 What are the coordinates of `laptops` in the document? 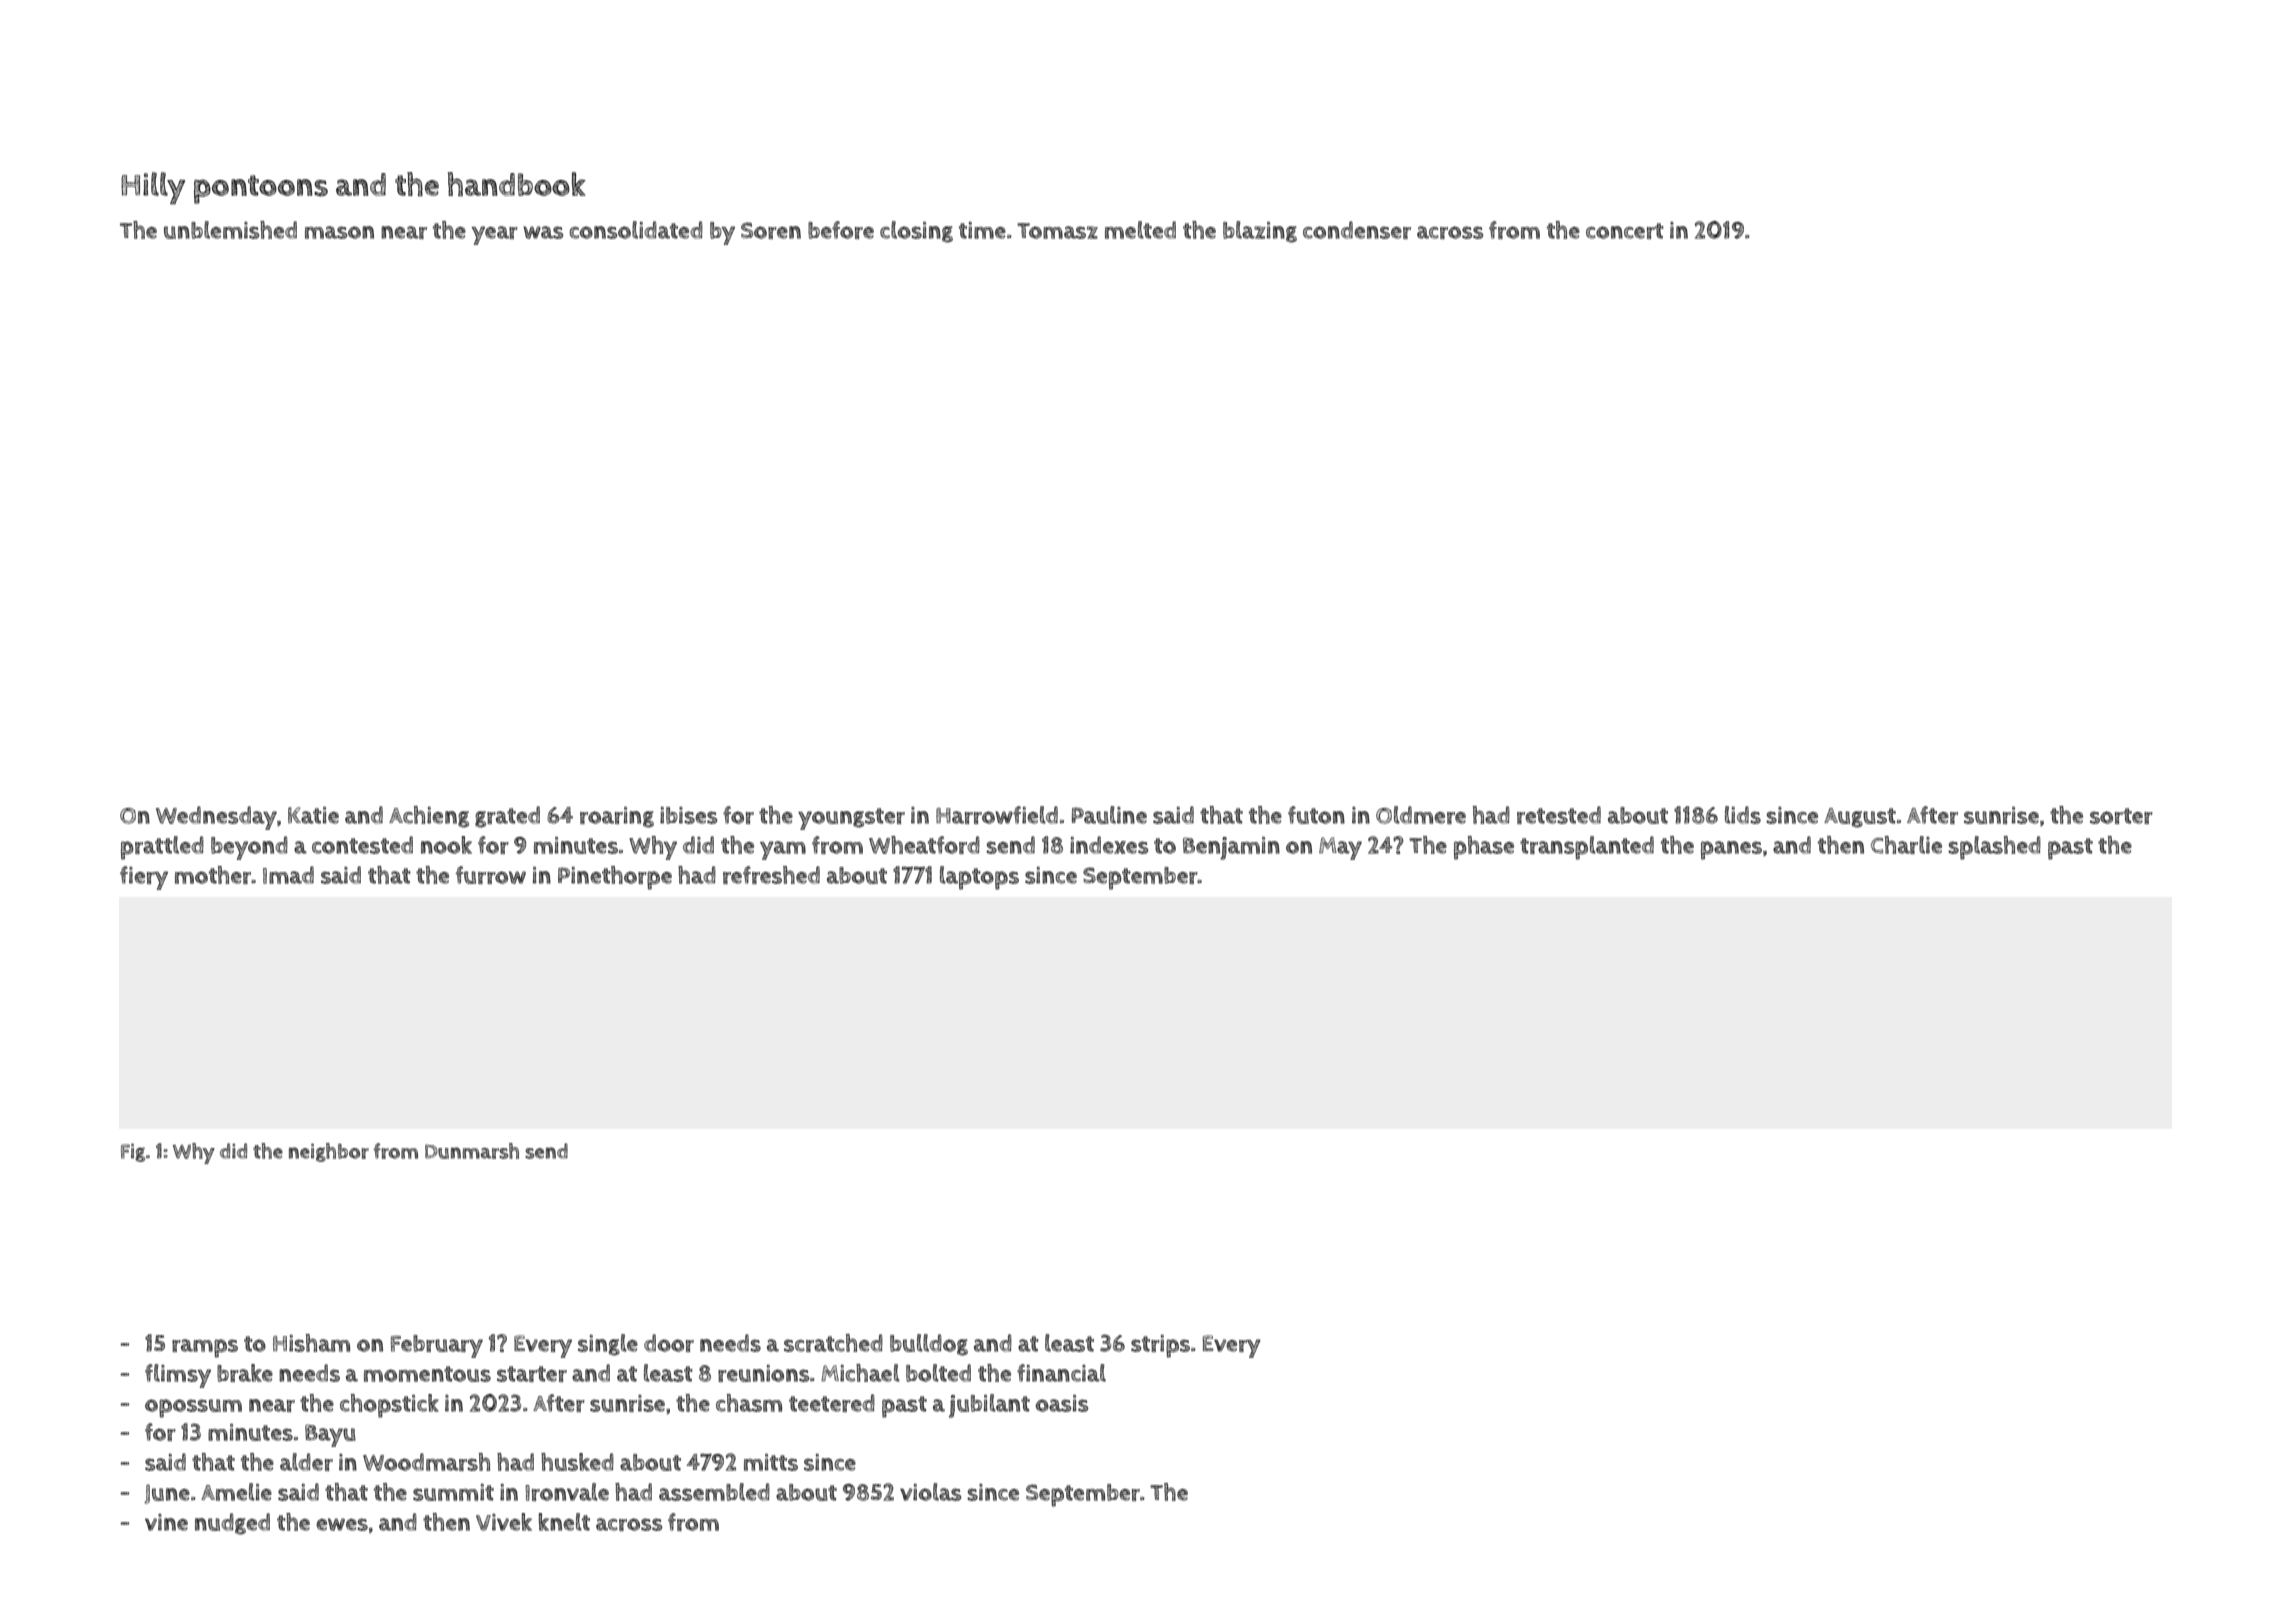 It's located at (979, 878).
